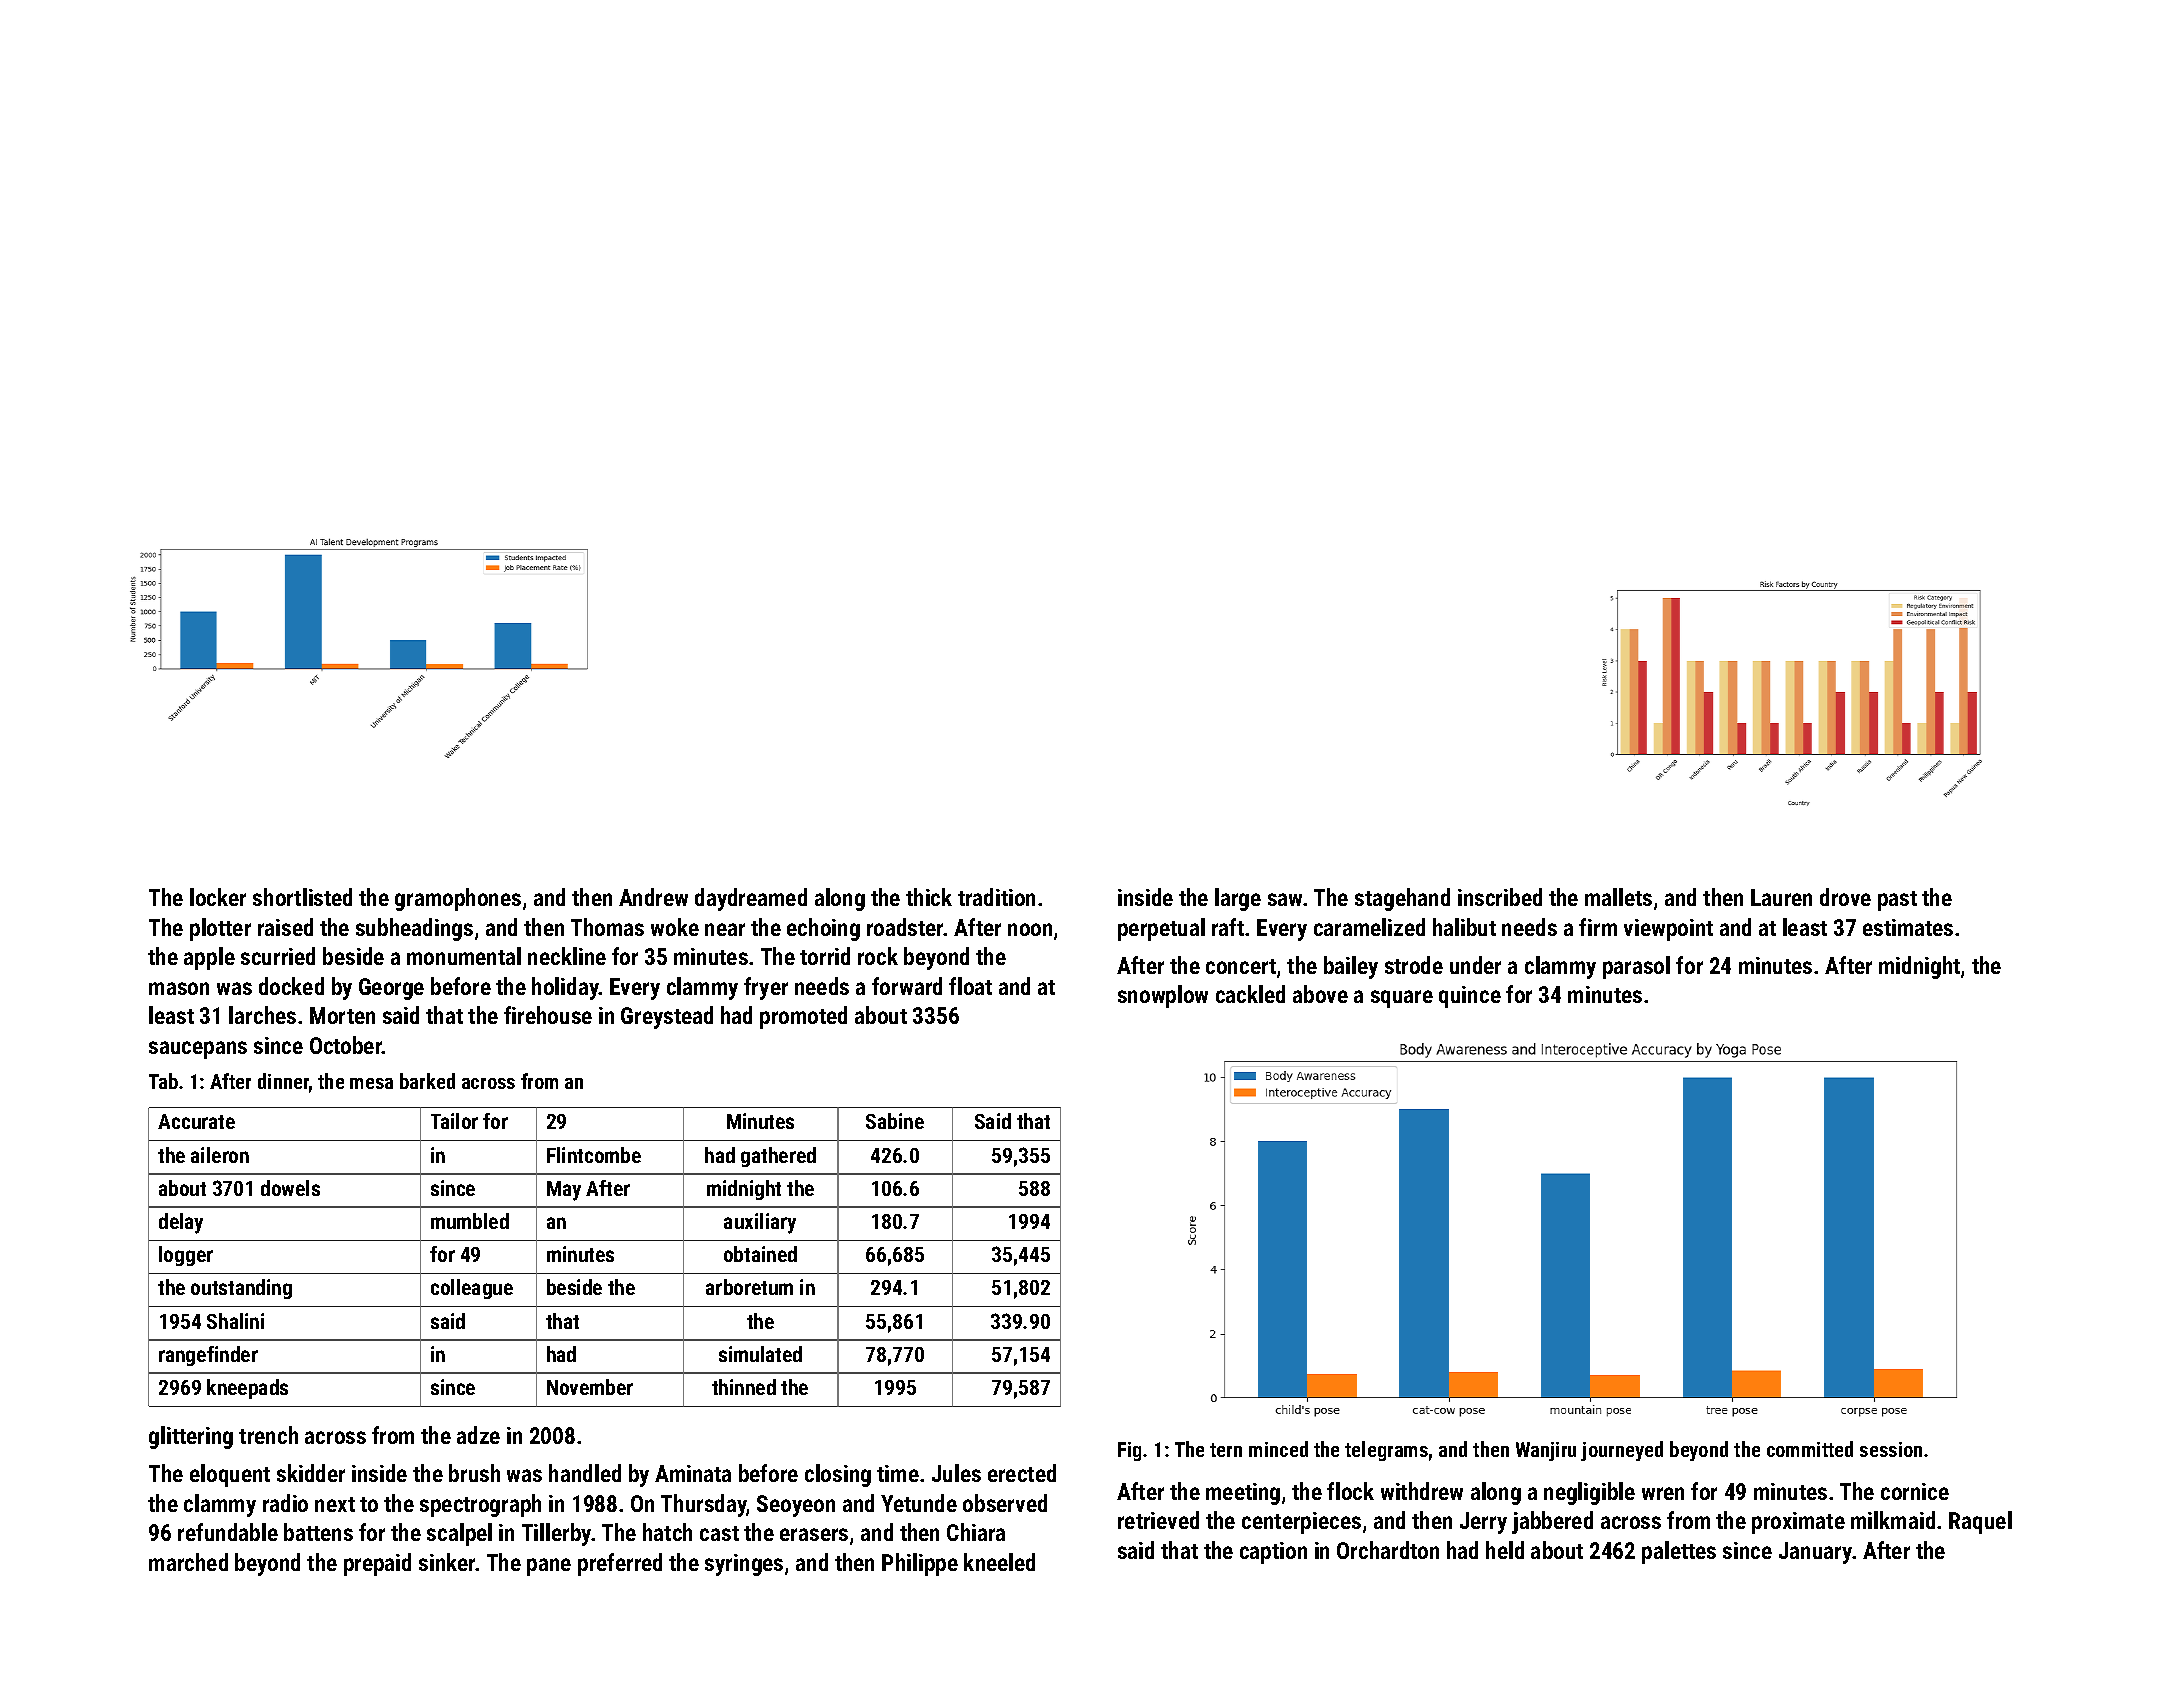 This document has height=1683, width=2178. What do you see at coordinates (302, 897) in the document?
I see `shortlisted` at bounding box center [302, 897].
